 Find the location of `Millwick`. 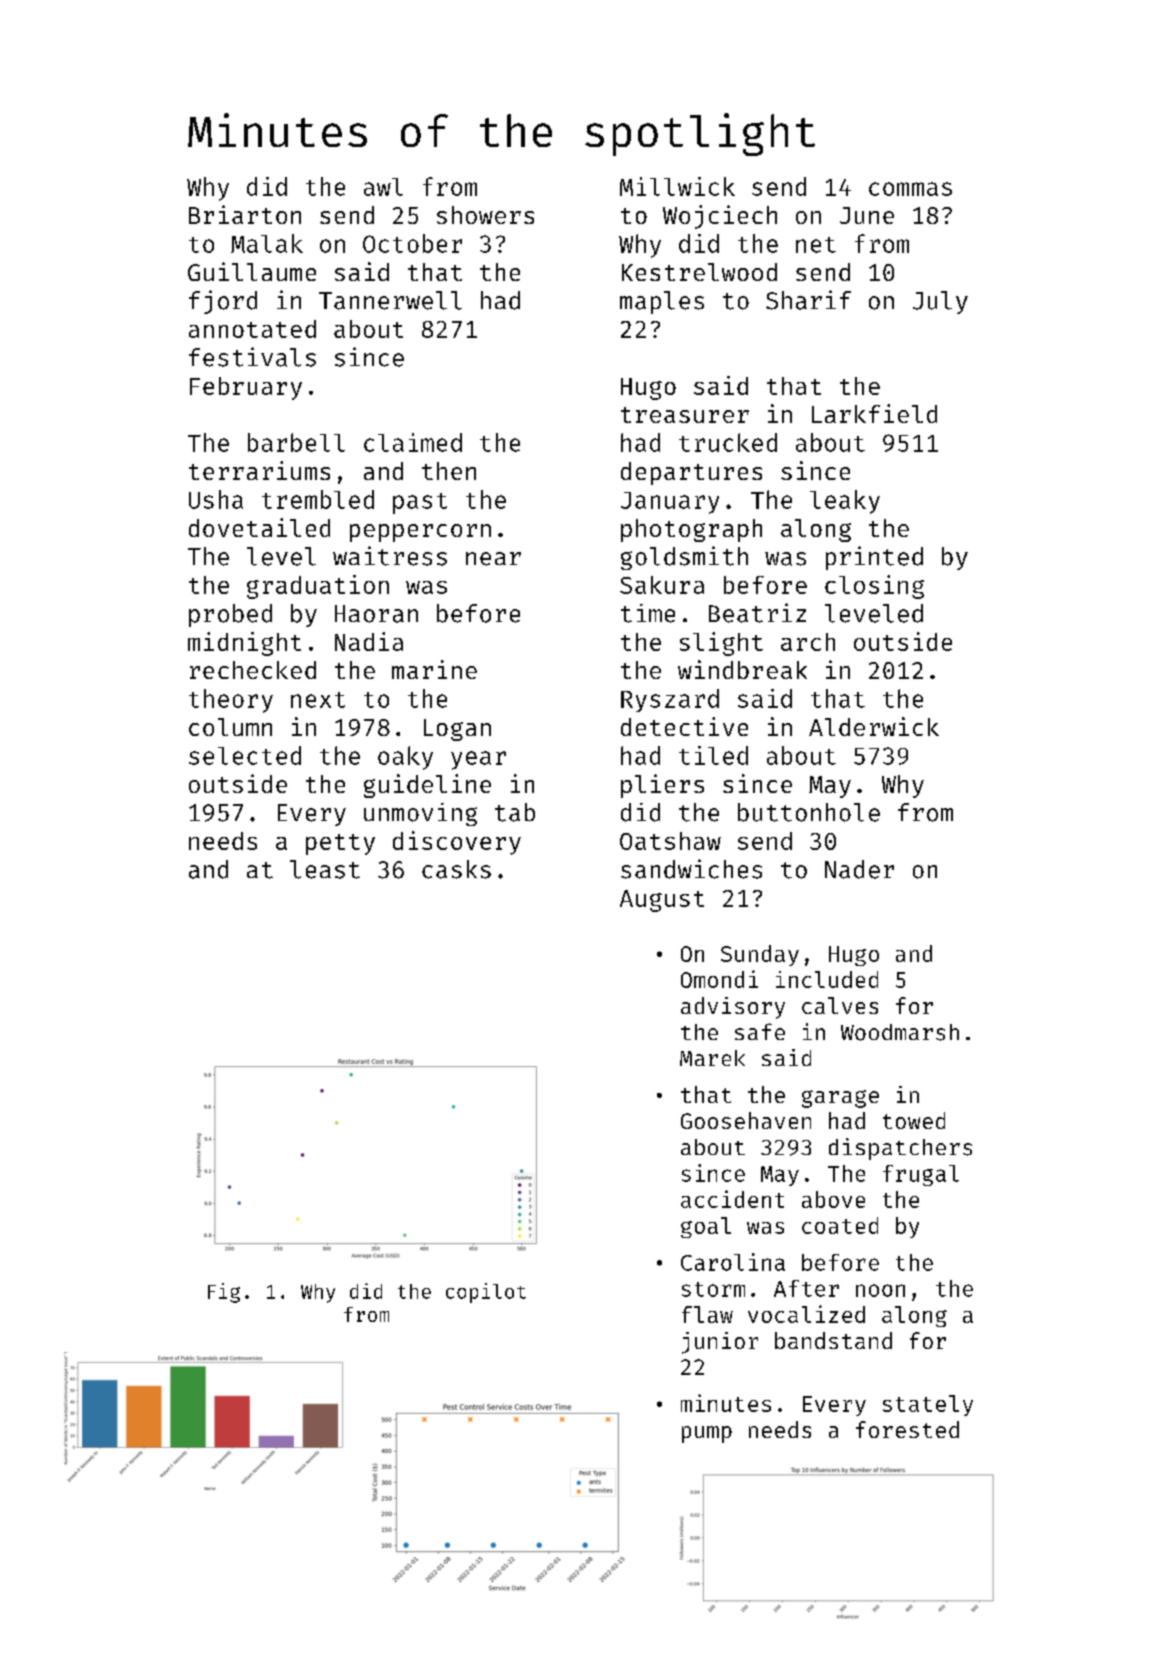

Millwick is located at coordinates (677, 186).
